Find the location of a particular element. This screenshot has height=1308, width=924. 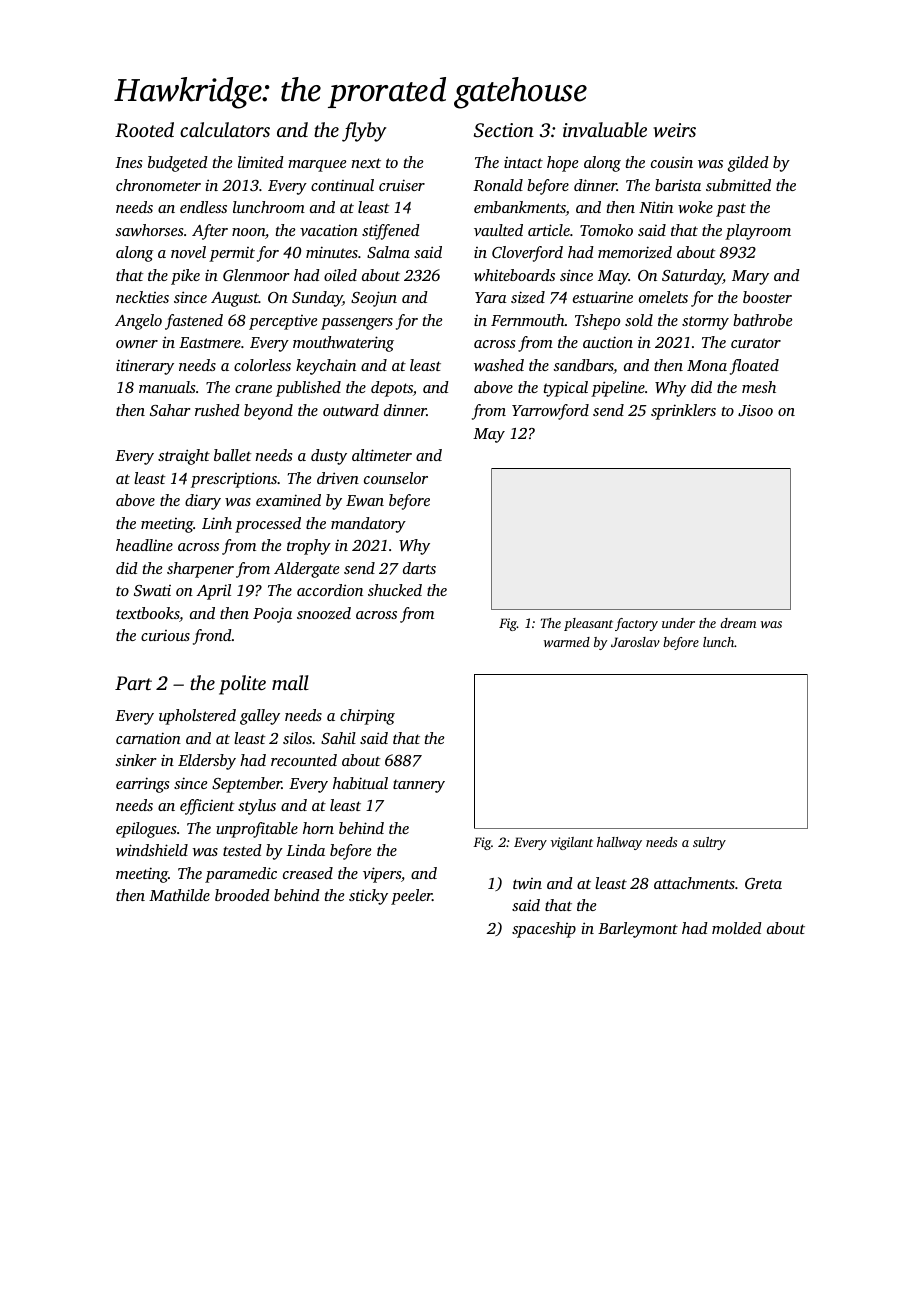

beyond is located at coordinates (268, 412).
